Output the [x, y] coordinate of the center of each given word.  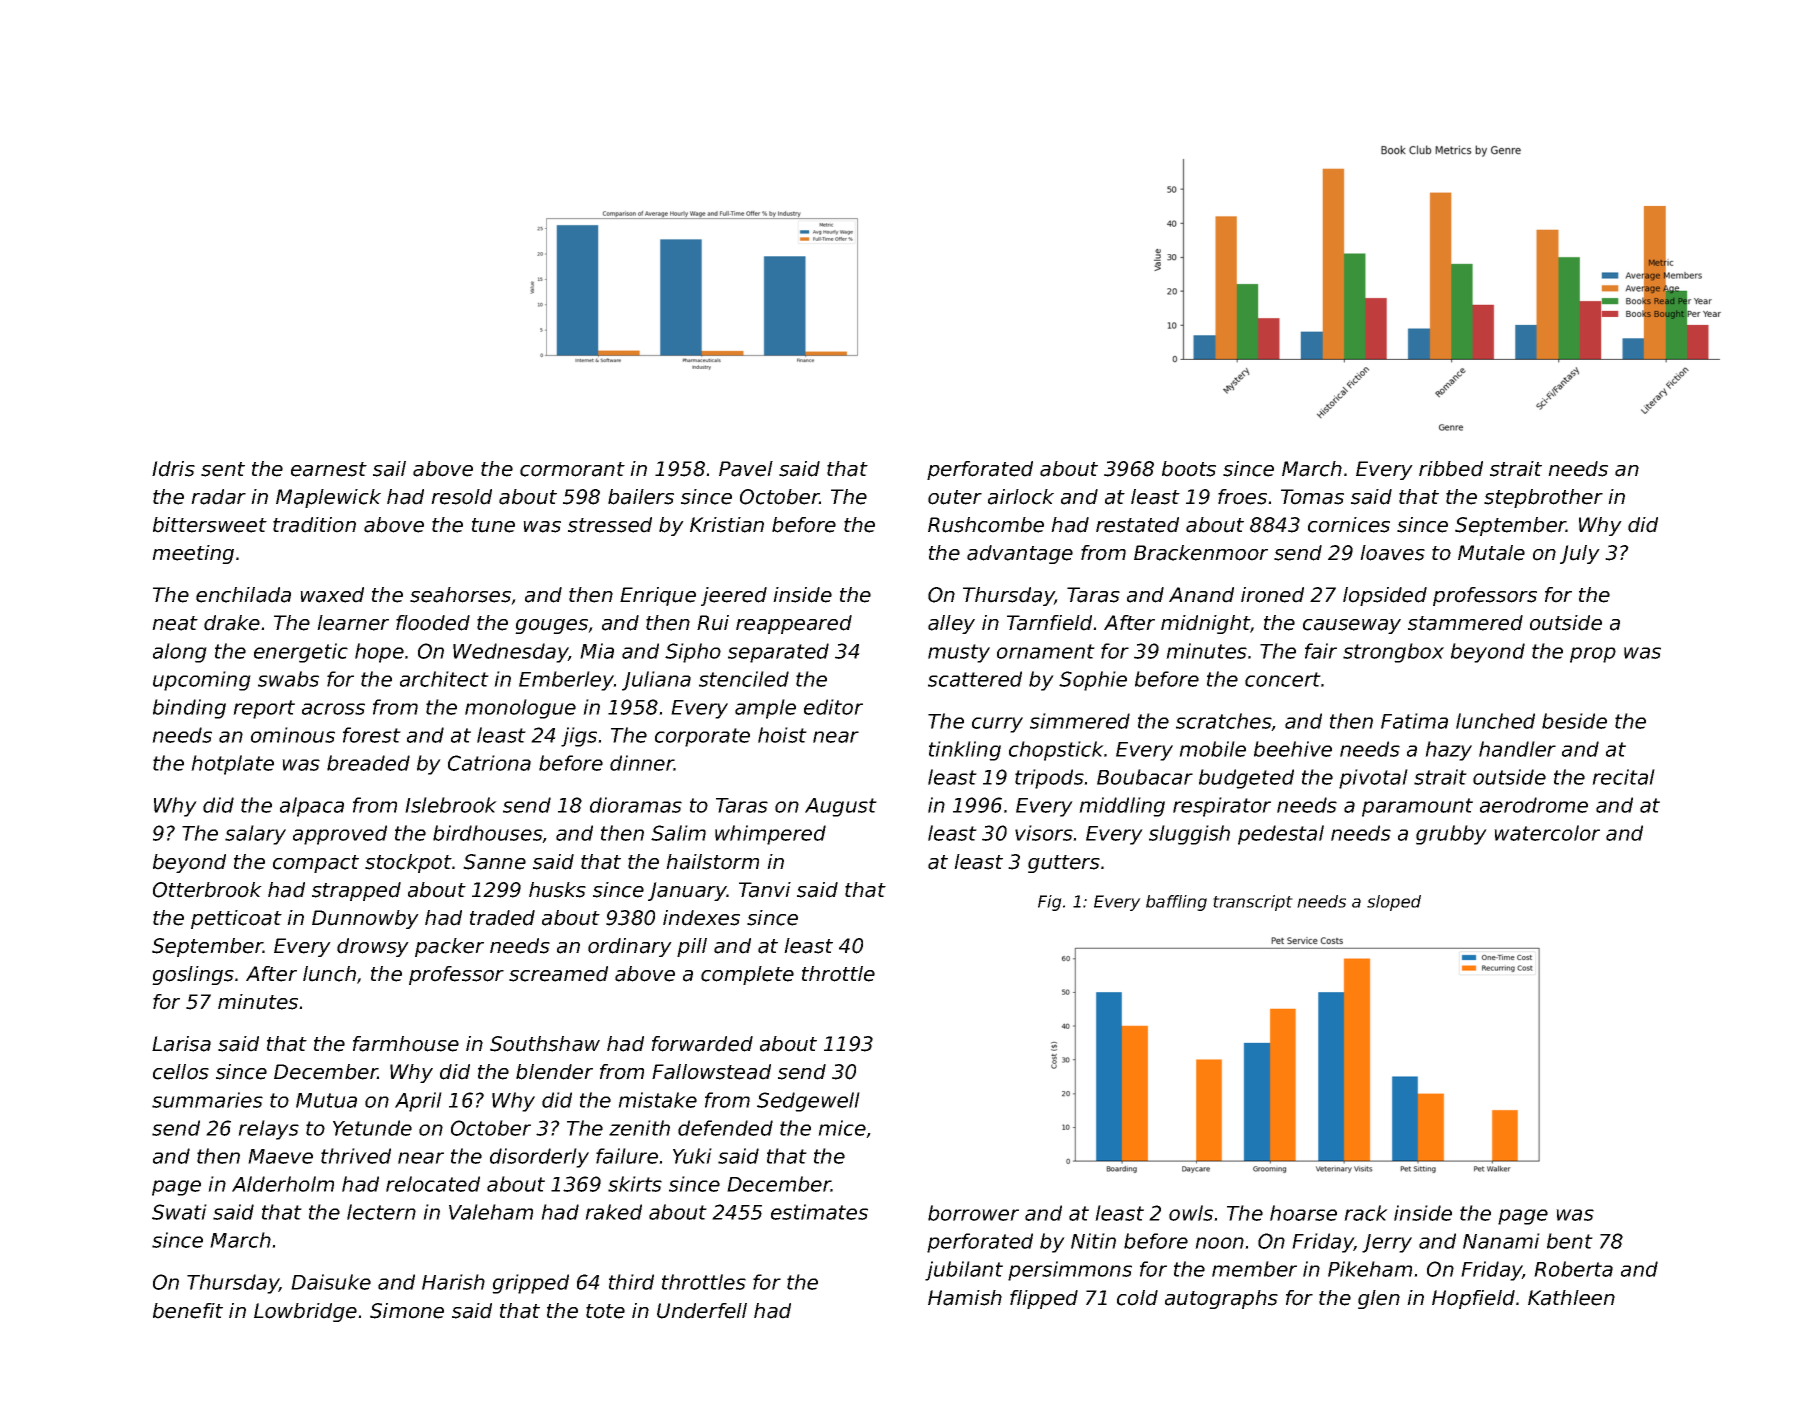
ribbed [1451, 469]
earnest [329, 469]
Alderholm [283, 1184]
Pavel [746, 469]
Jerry [1387, 1243]
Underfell [702, 1311]
